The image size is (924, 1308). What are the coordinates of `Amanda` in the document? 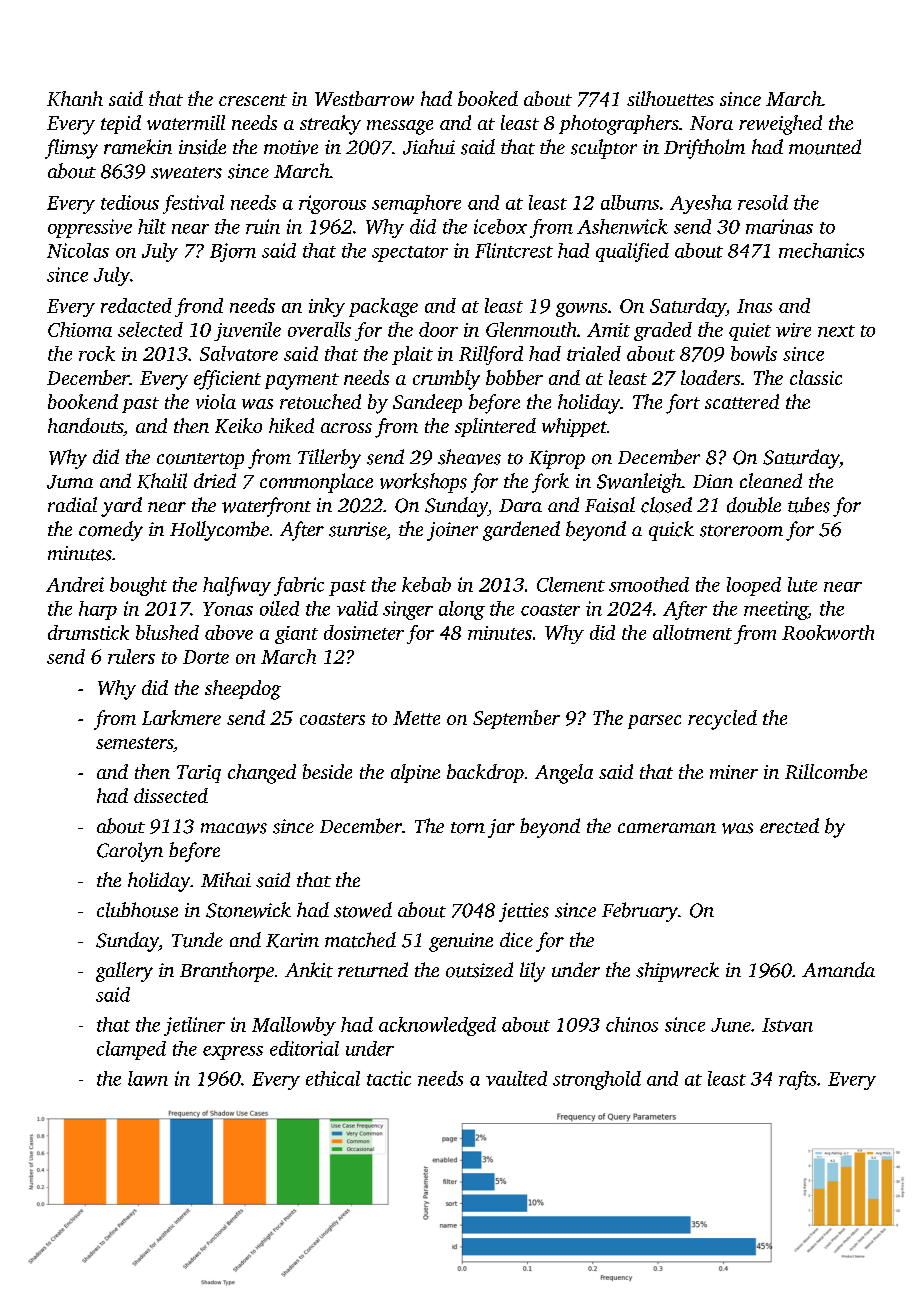 It's located at (838, 970).
